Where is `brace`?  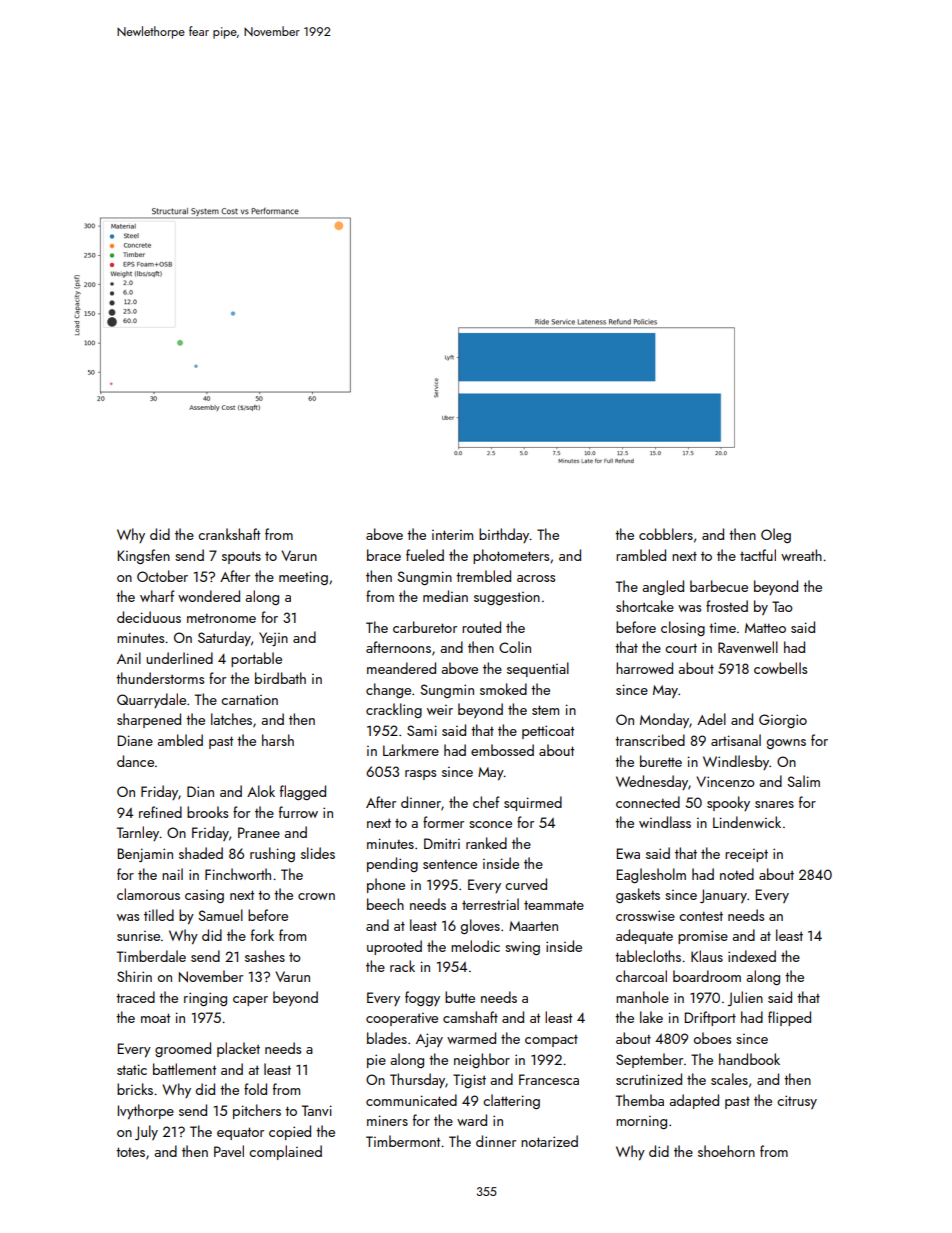 brace is located at coordinates (384, 555).
